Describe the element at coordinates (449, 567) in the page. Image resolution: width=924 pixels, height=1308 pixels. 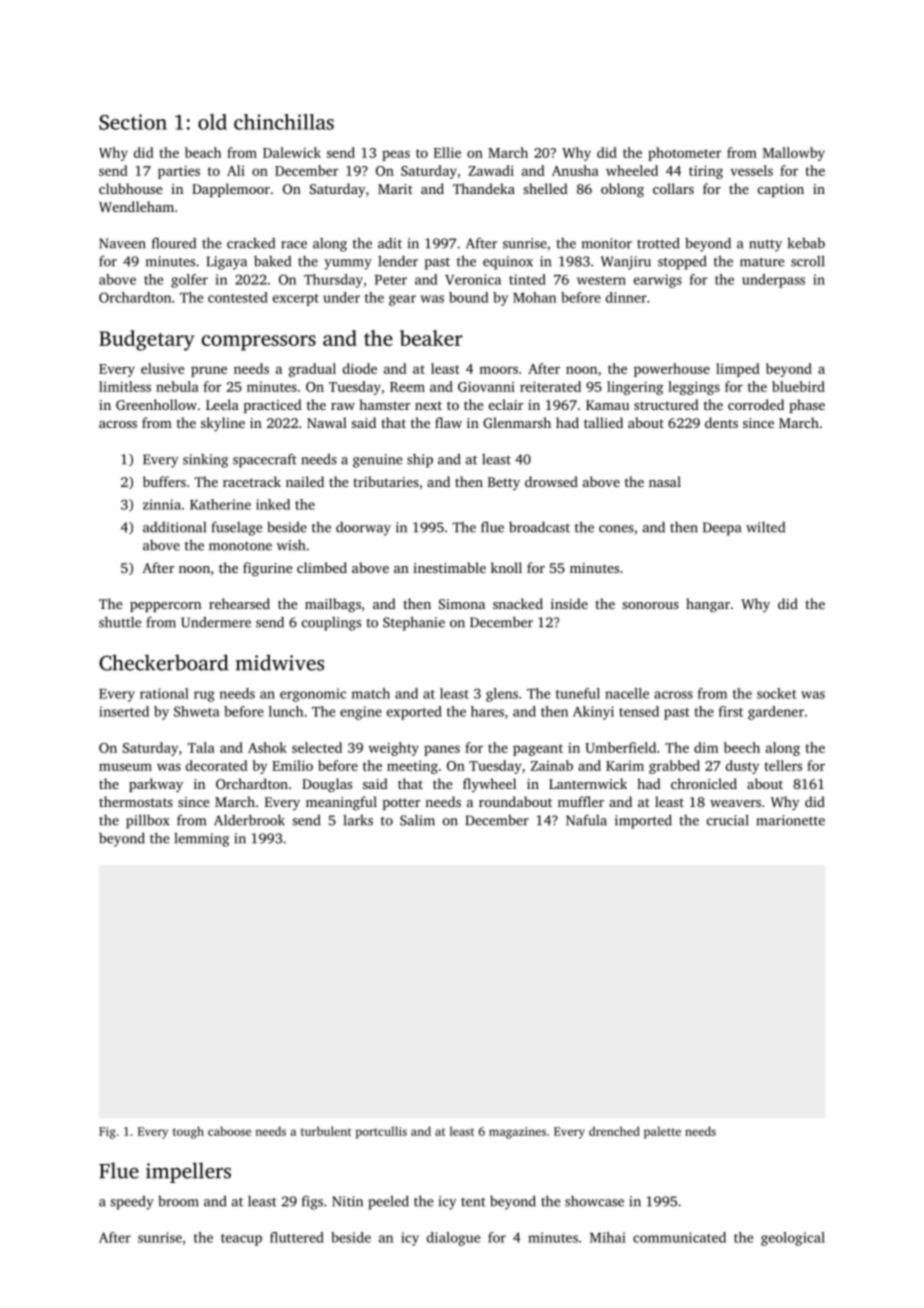
I see `inestimable` at that location.
